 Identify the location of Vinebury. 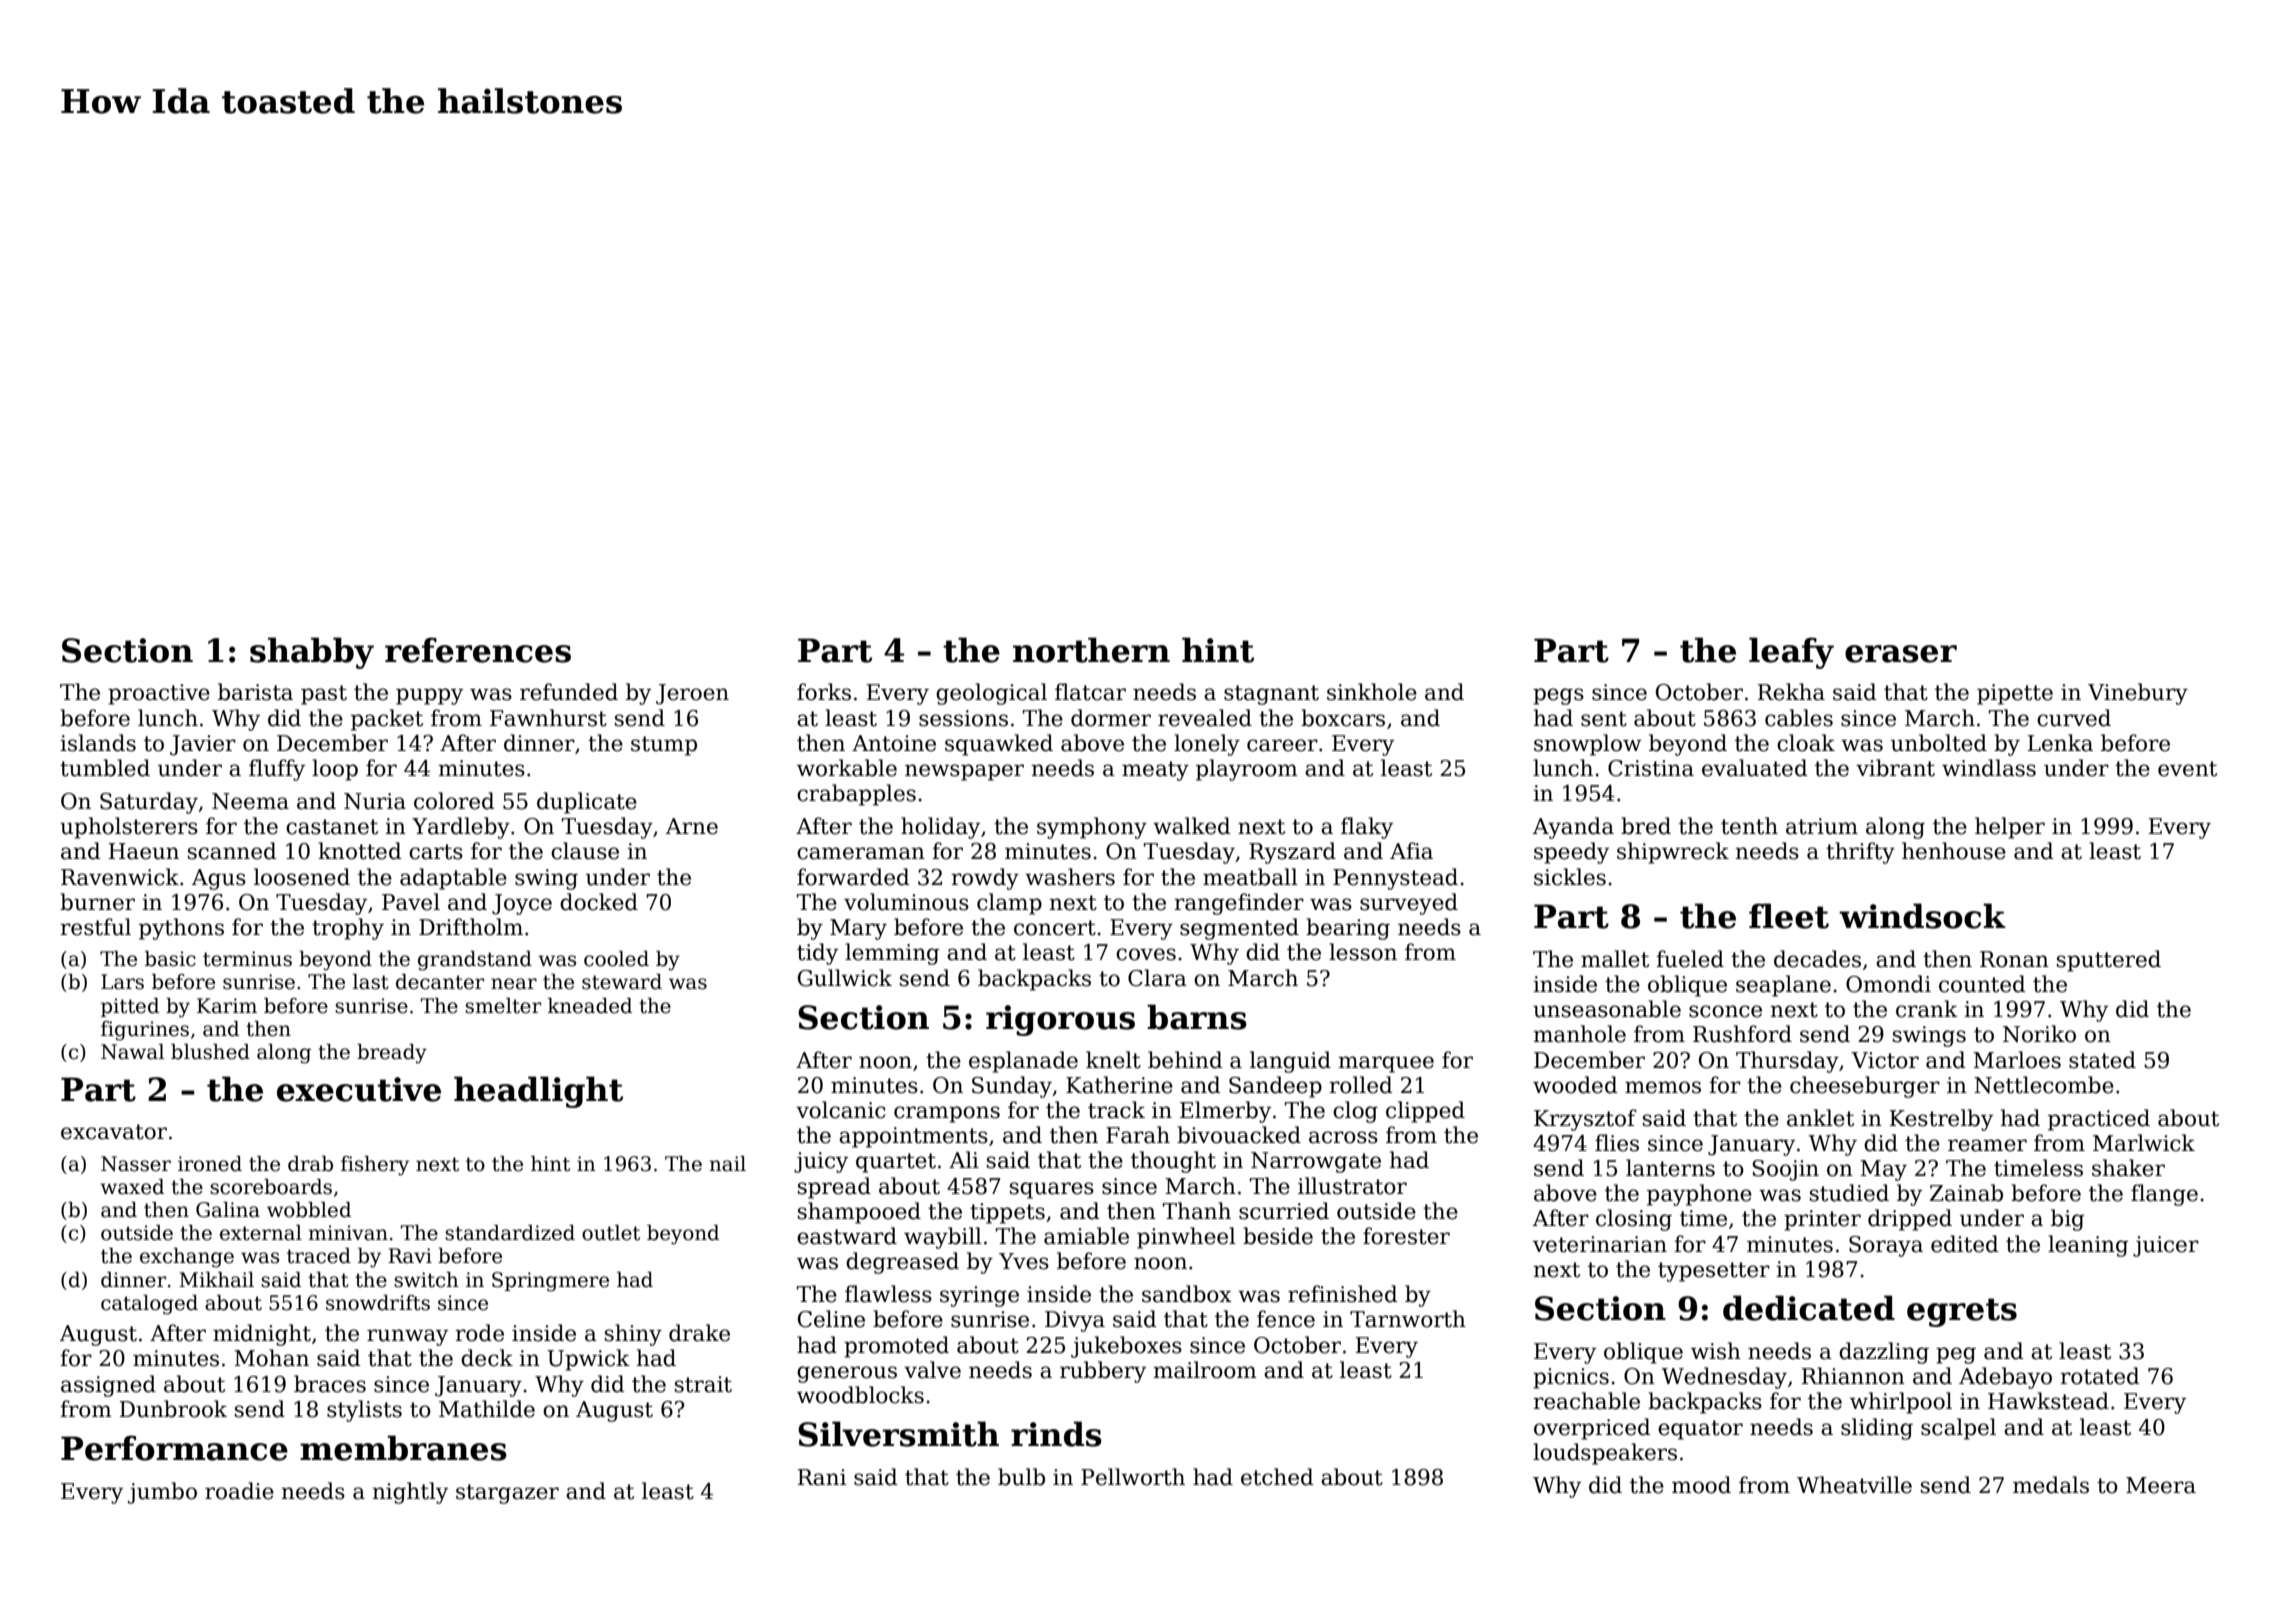
(2138, 694).
